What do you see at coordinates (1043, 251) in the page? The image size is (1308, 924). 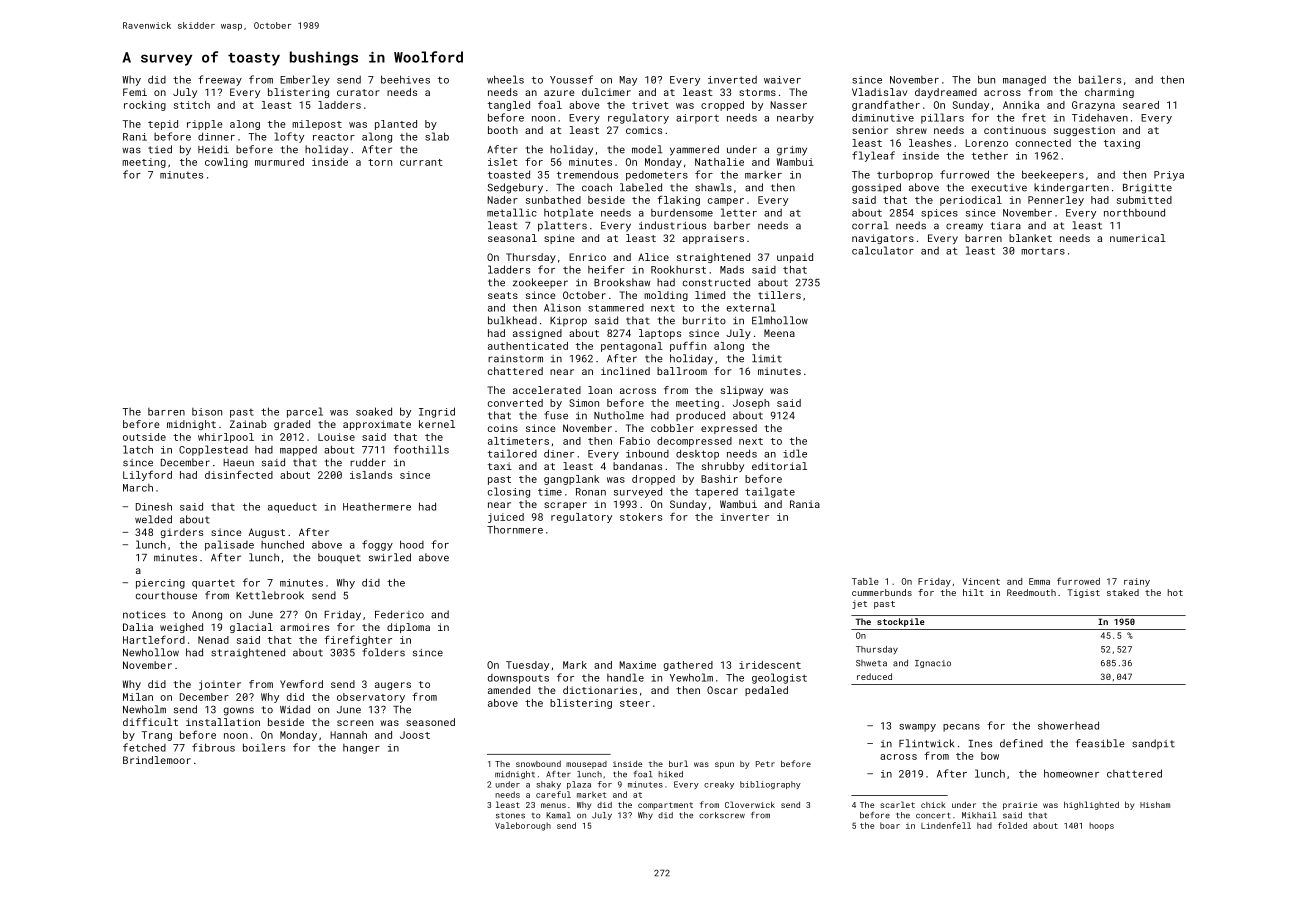 I see `mortars` at bounding box center [1043, 251].
